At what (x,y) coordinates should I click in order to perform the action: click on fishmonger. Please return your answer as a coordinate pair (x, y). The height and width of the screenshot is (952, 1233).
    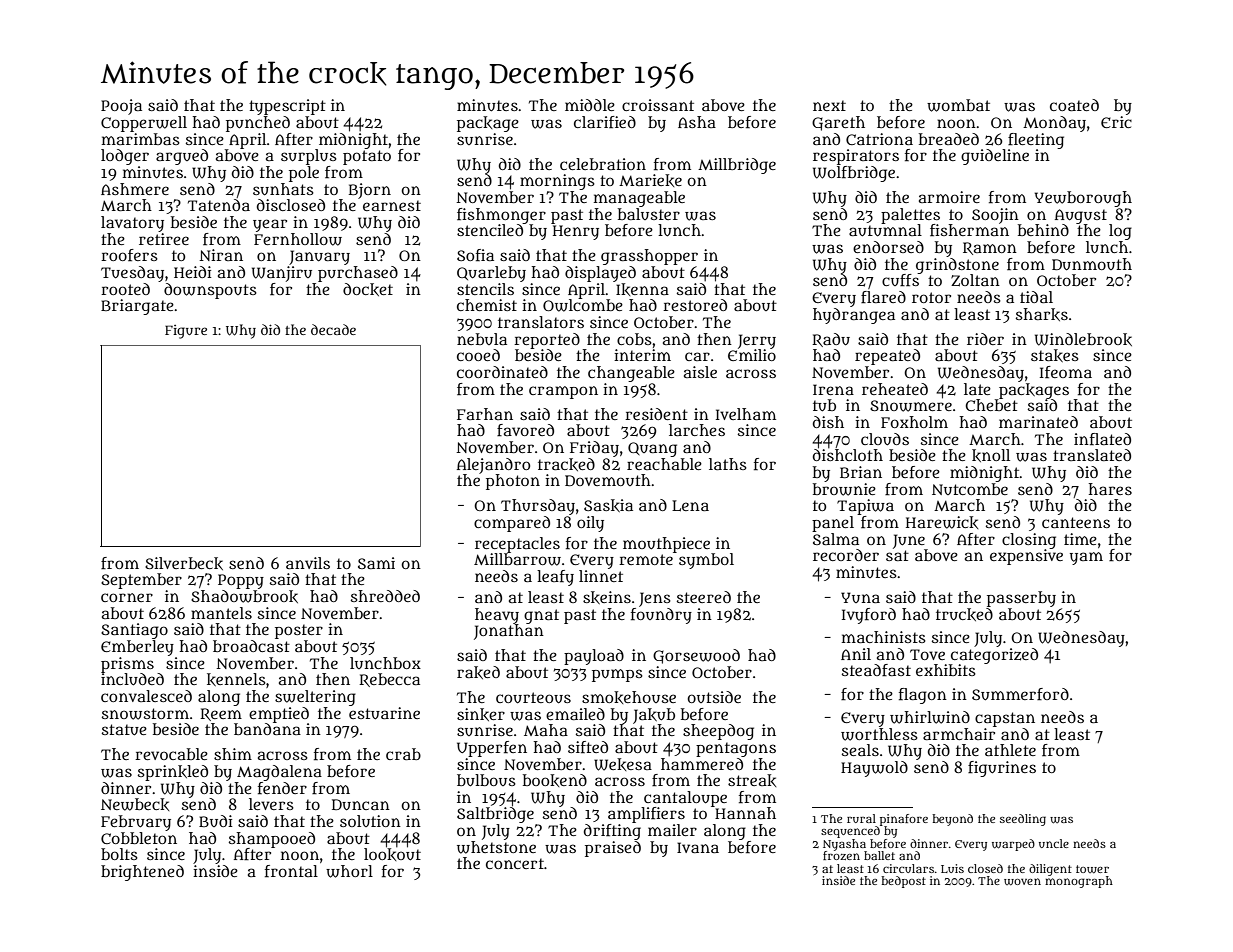
    Looking at the image, I should click on (501, 216).
